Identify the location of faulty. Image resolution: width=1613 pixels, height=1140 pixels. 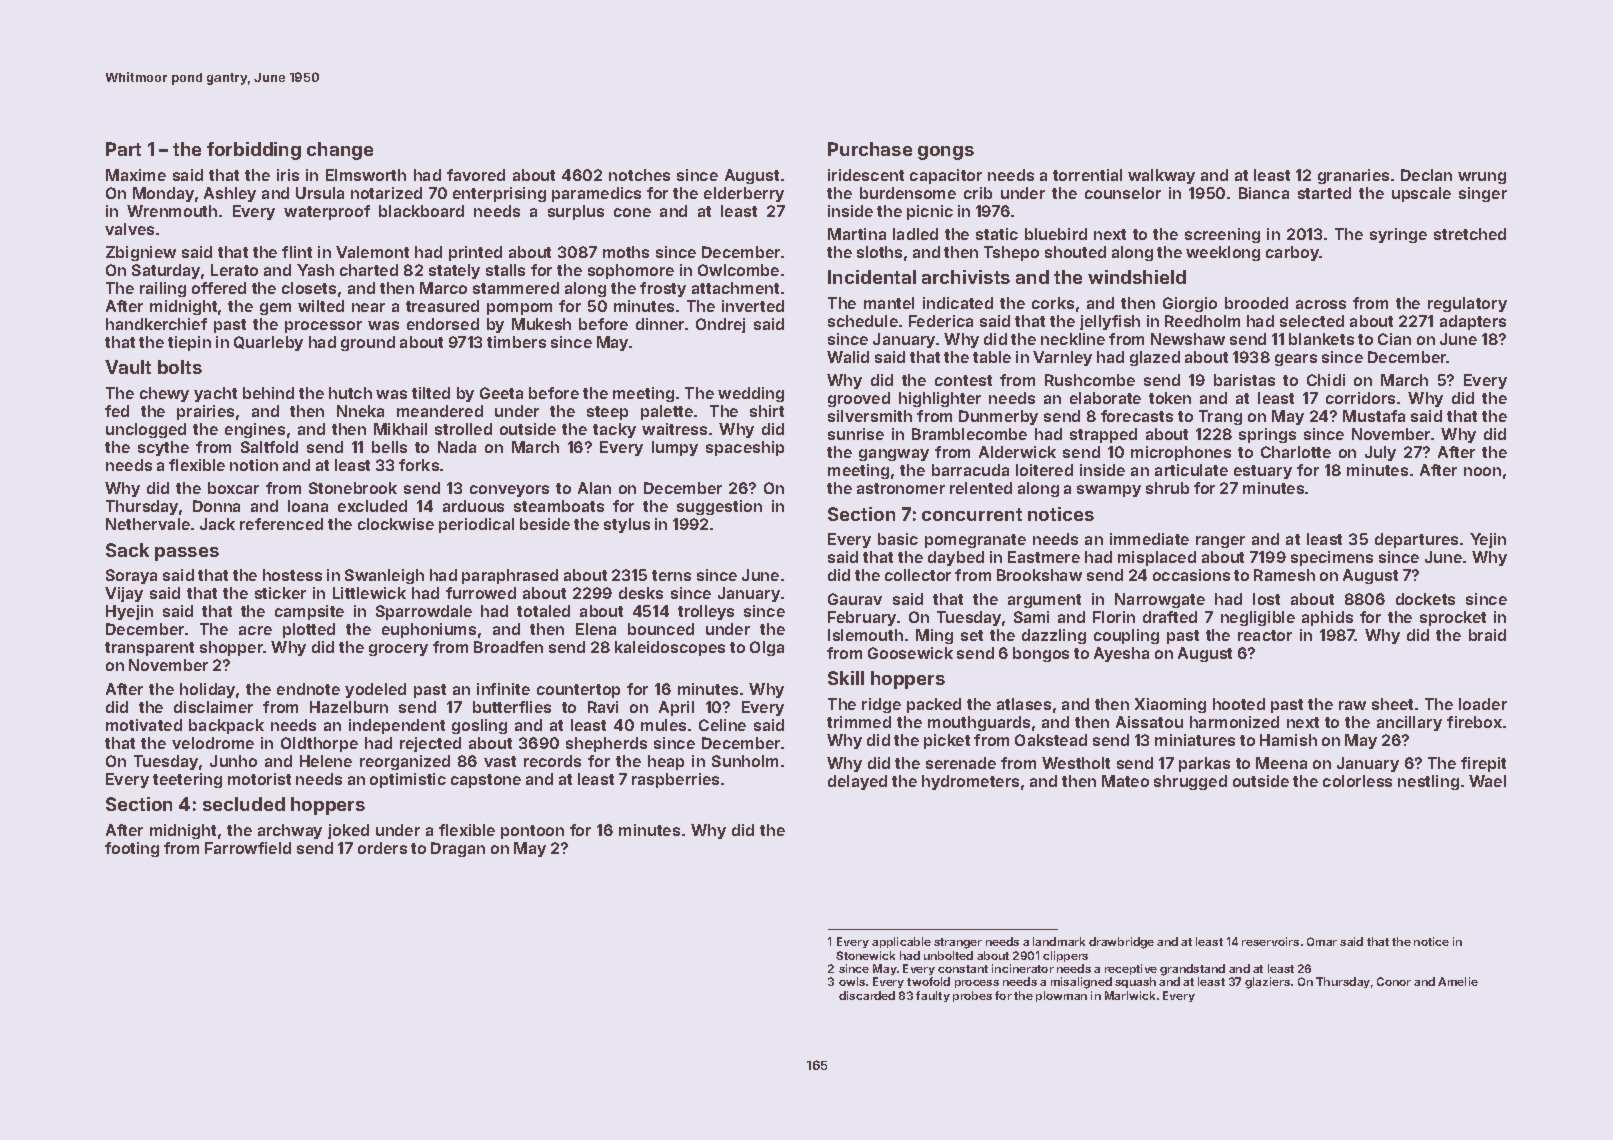
(933, 996).
